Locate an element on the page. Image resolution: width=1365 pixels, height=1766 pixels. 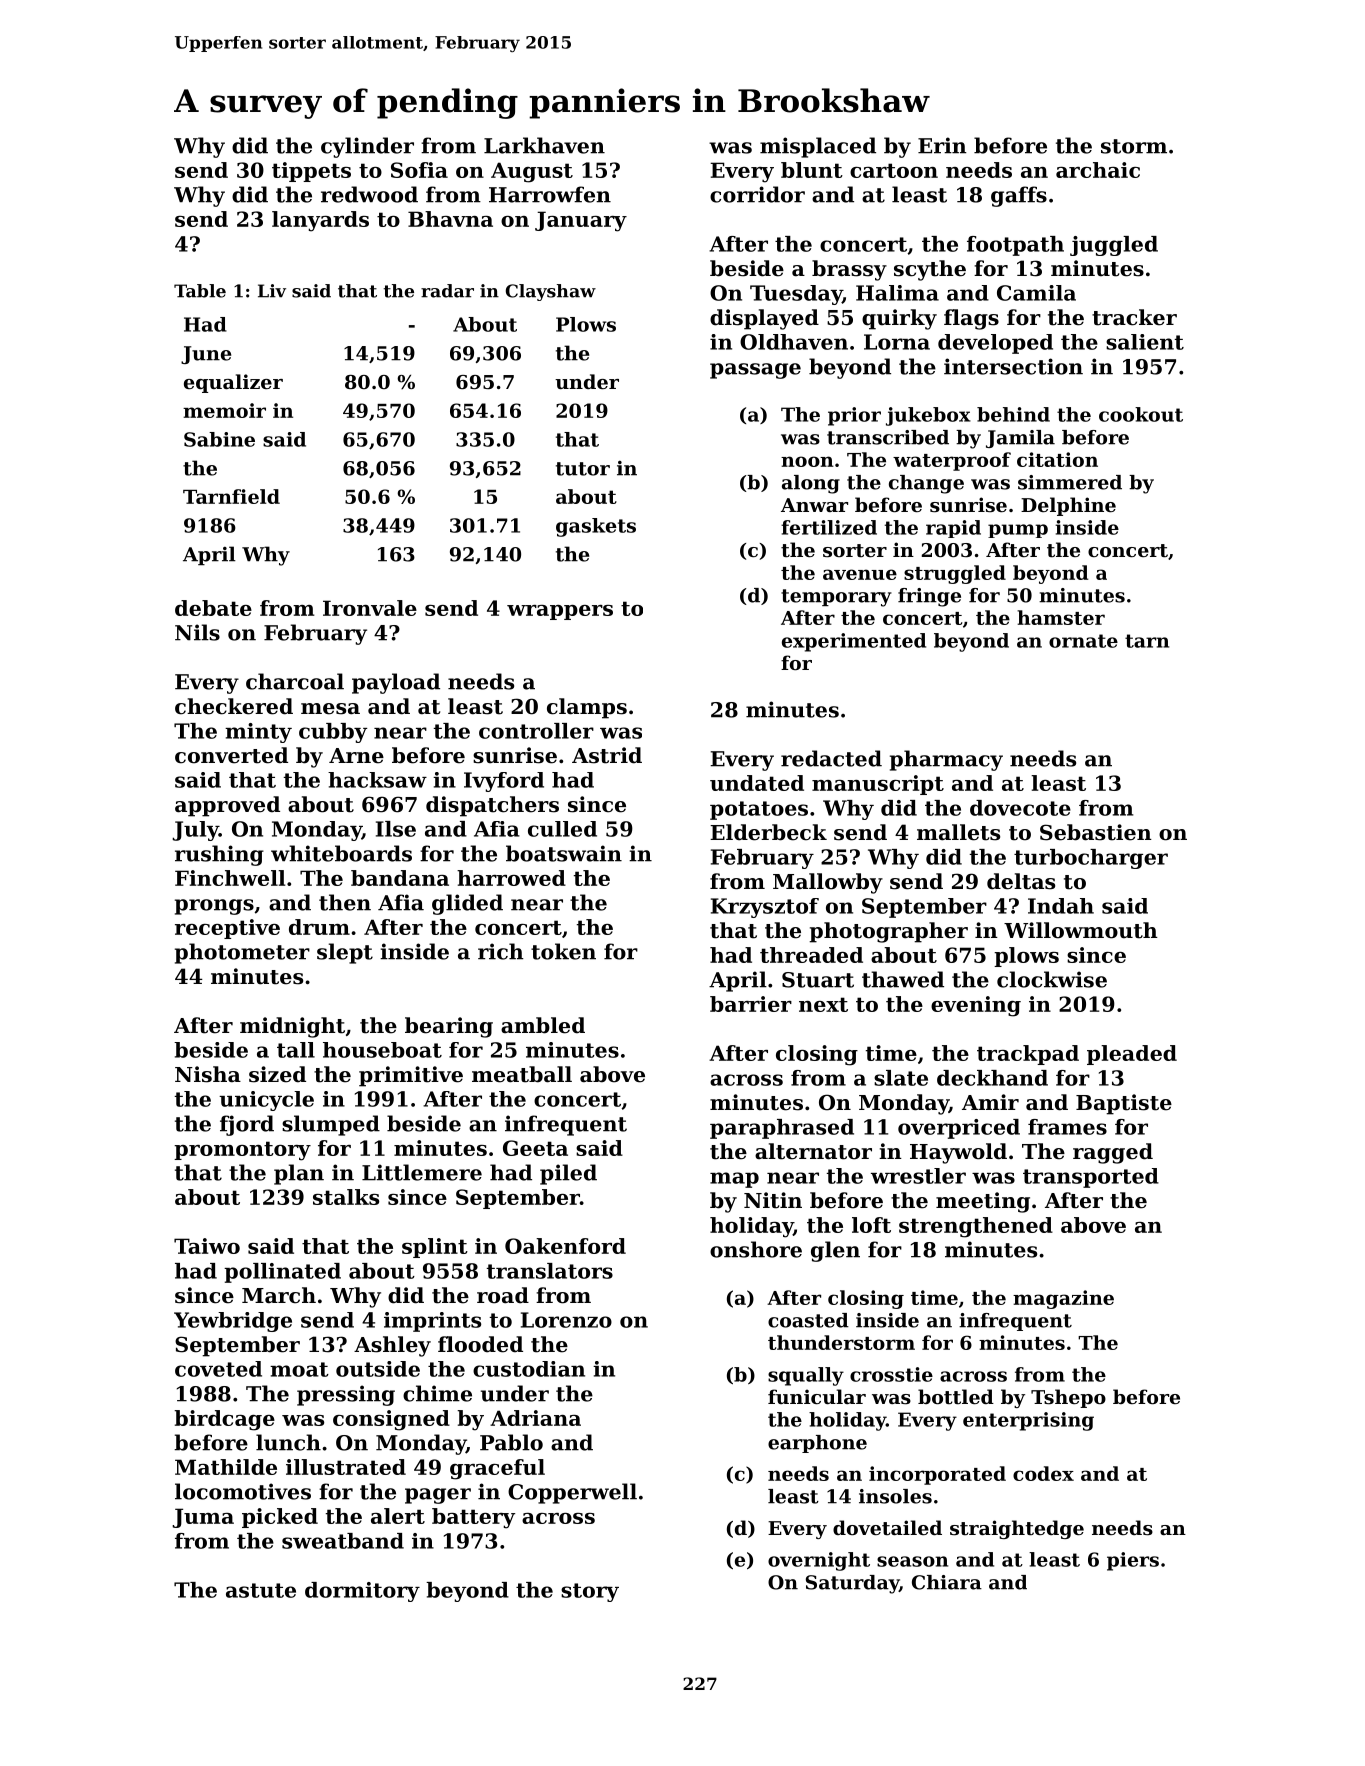
threaded is located at coordinates (811, 955).
